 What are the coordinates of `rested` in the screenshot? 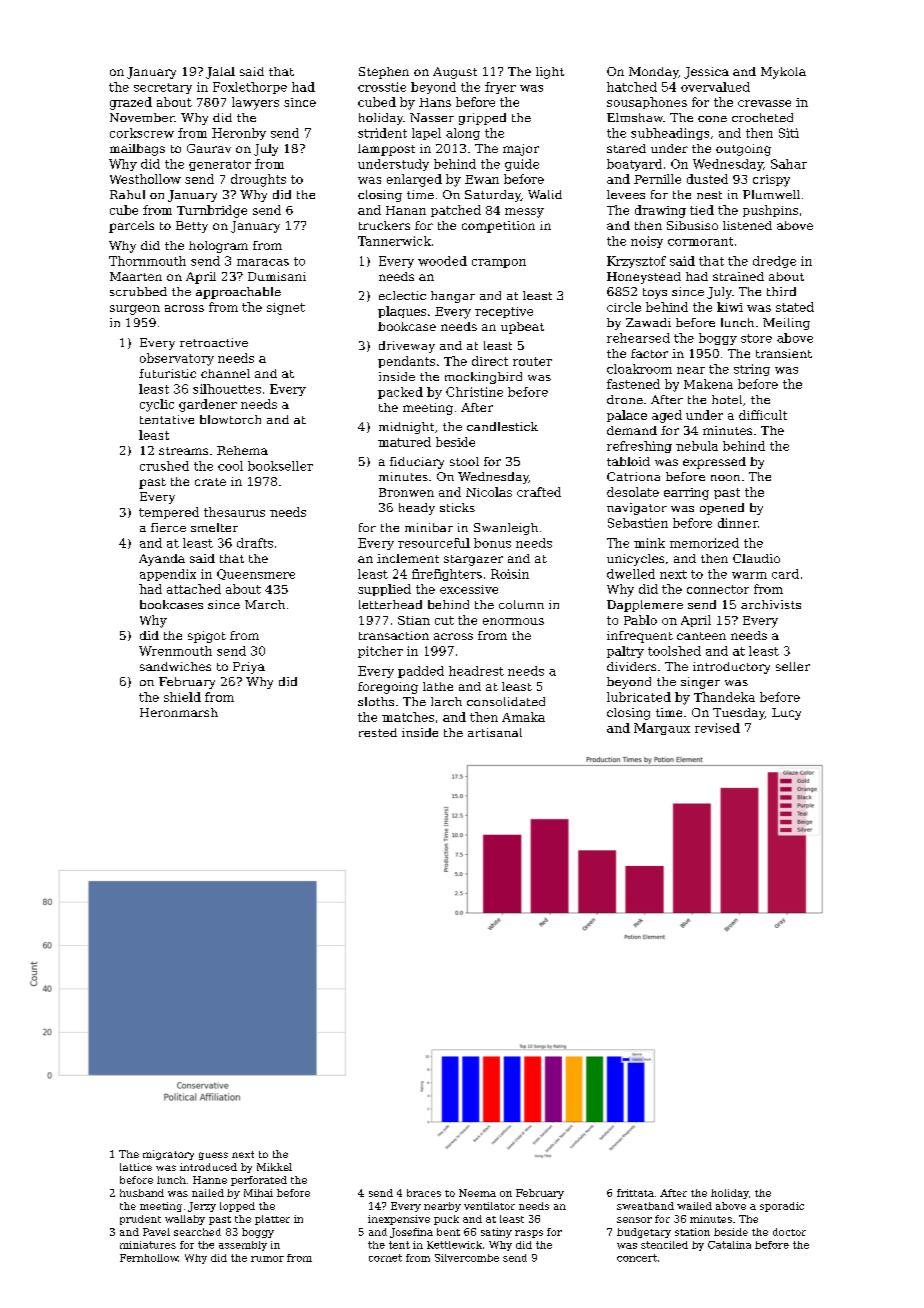 It's located at (378, 732).
